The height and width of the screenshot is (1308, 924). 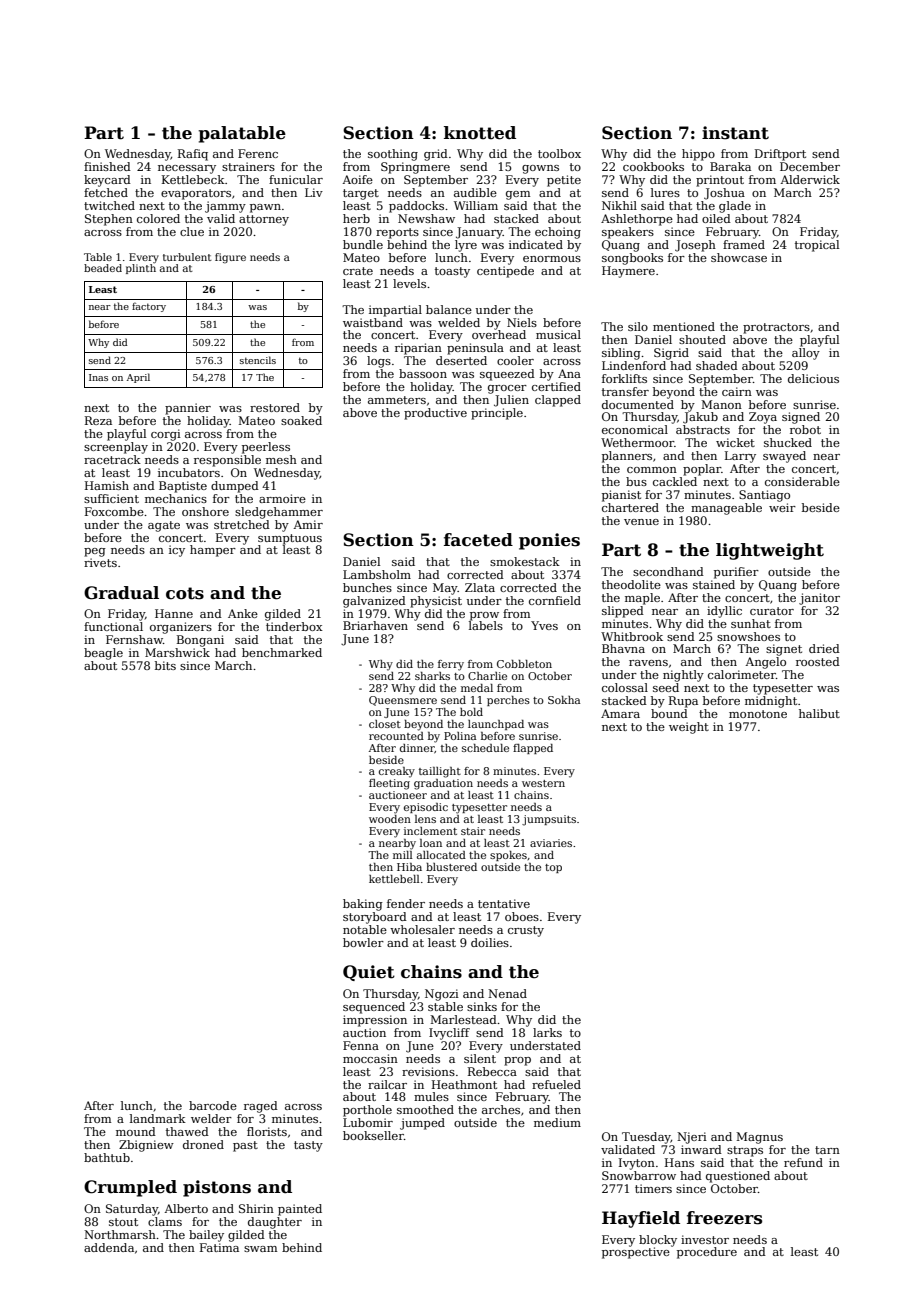 What do you see at coordinates (261, 1107) in the screenshot?
I see `raged` at bounding box center [261, 1107].
